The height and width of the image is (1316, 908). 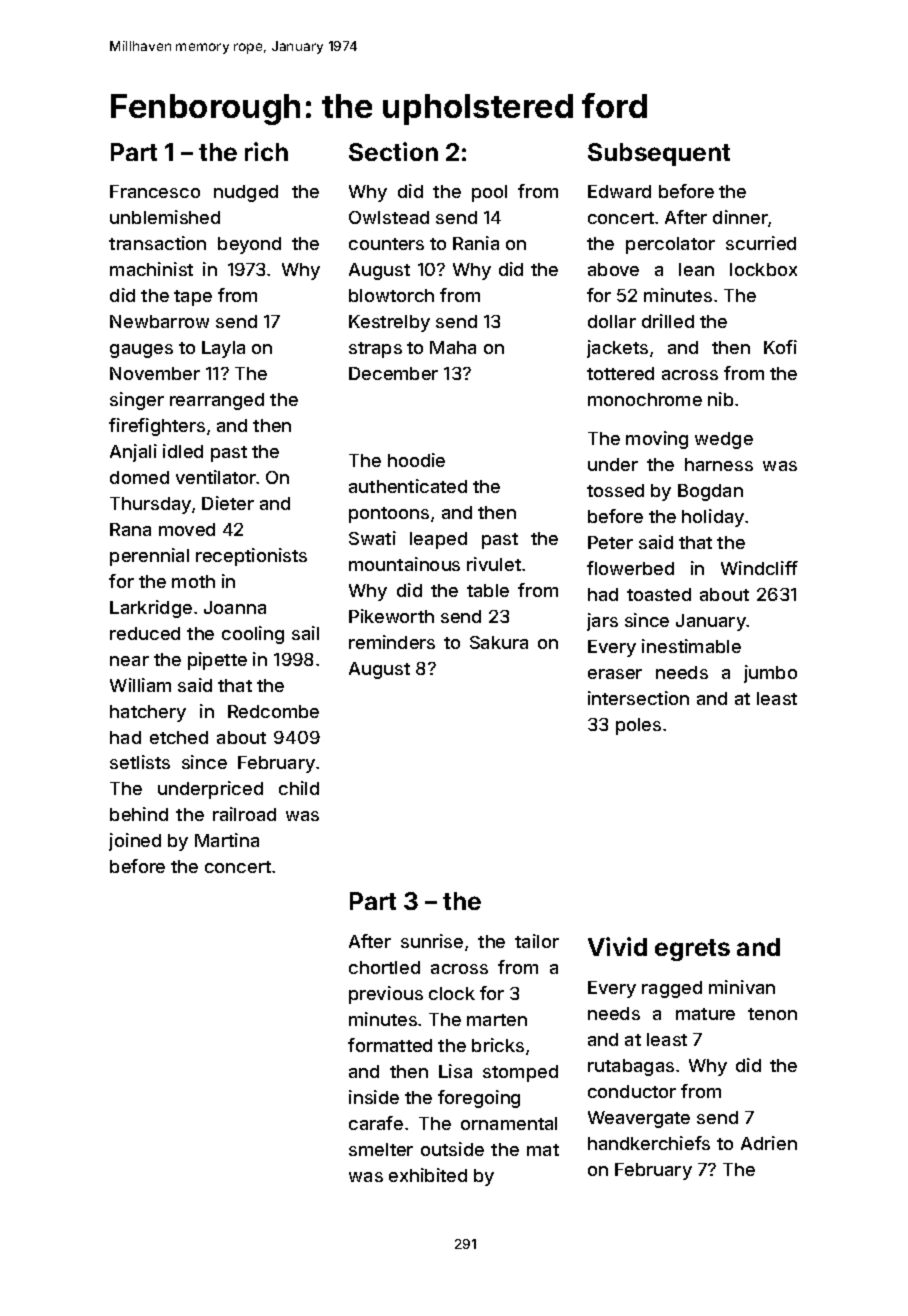 What do you see at coordinates (249, 245) in the image?
I see `beyond` at bounding box center [249, 245].
